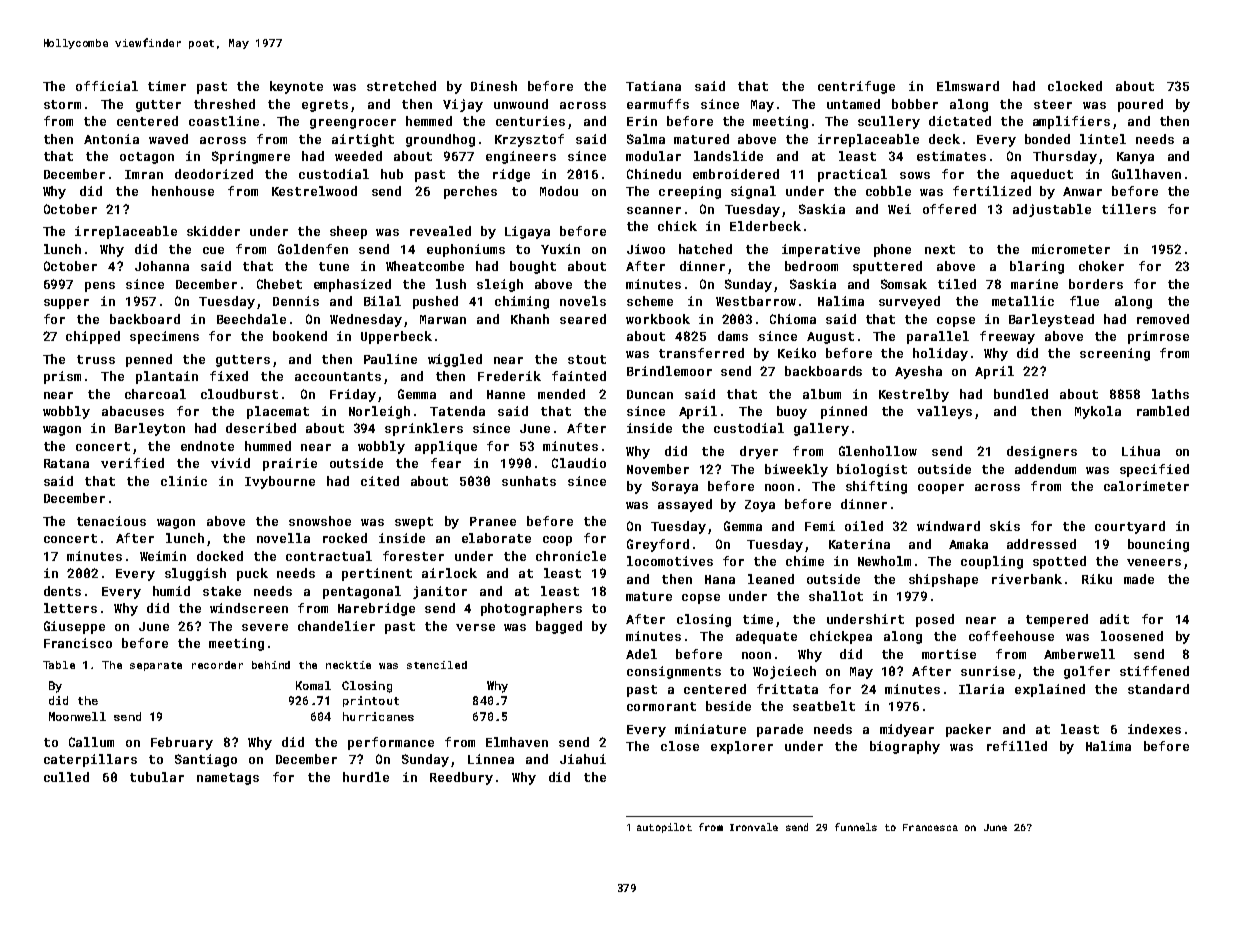  What do you see at coordinates (229, 376) in the screenshot?
I see `fixed` at bounding box center [229, 376].
